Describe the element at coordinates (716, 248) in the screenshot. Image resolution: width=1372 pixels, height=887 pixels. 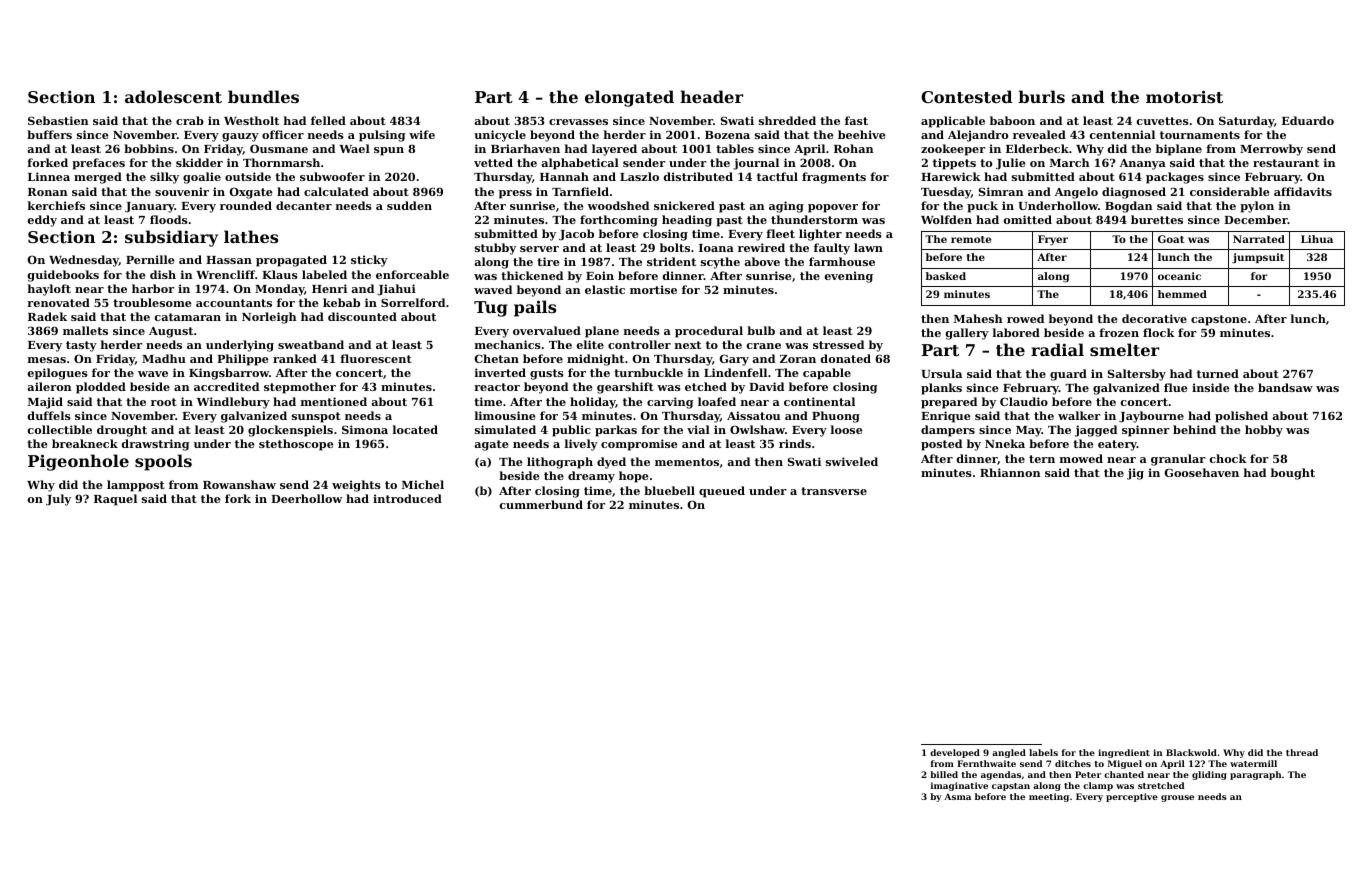
I see `Ioana` at that location.
